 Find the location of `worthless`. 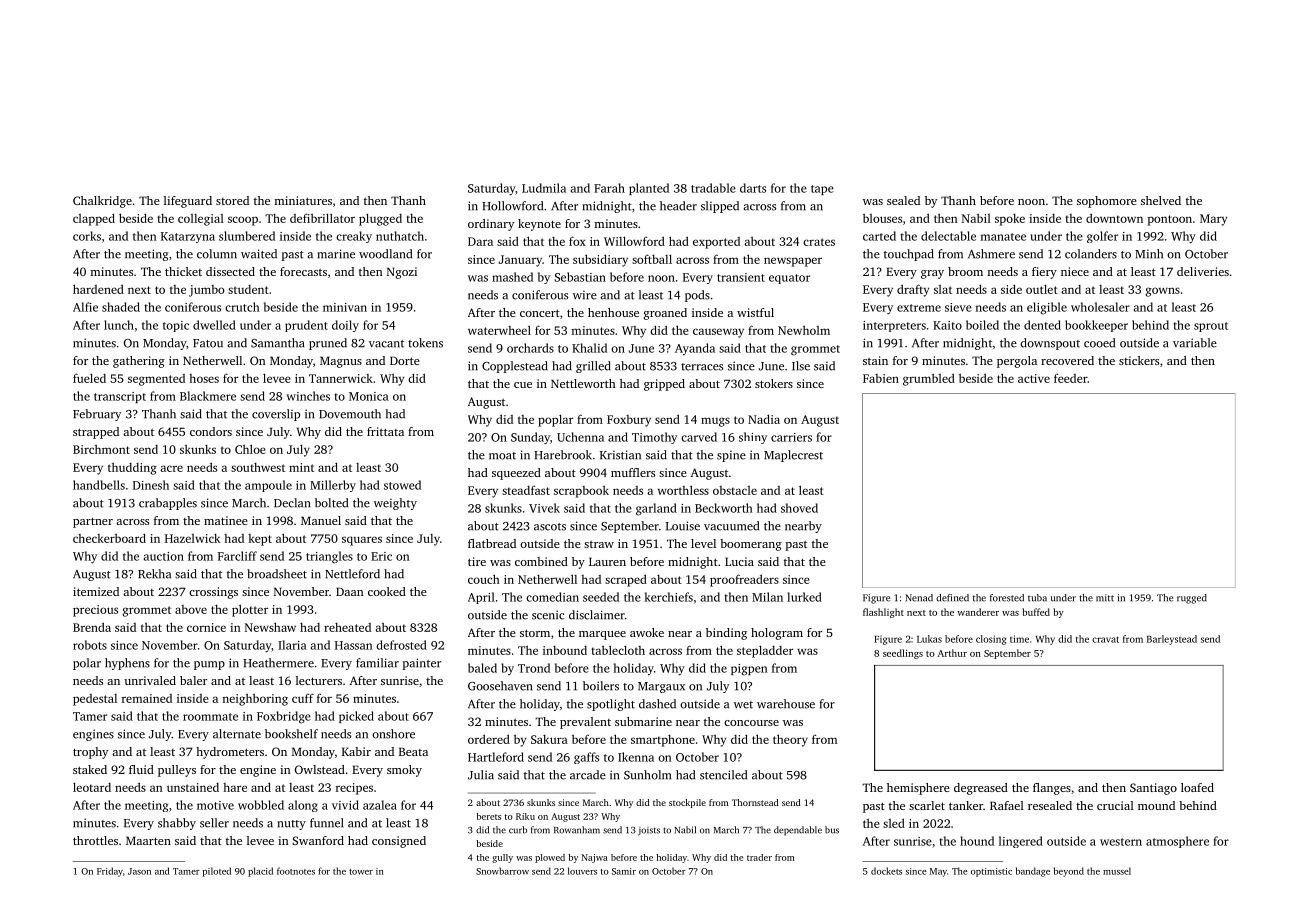

worthless is located at coordinates (683, 490).
